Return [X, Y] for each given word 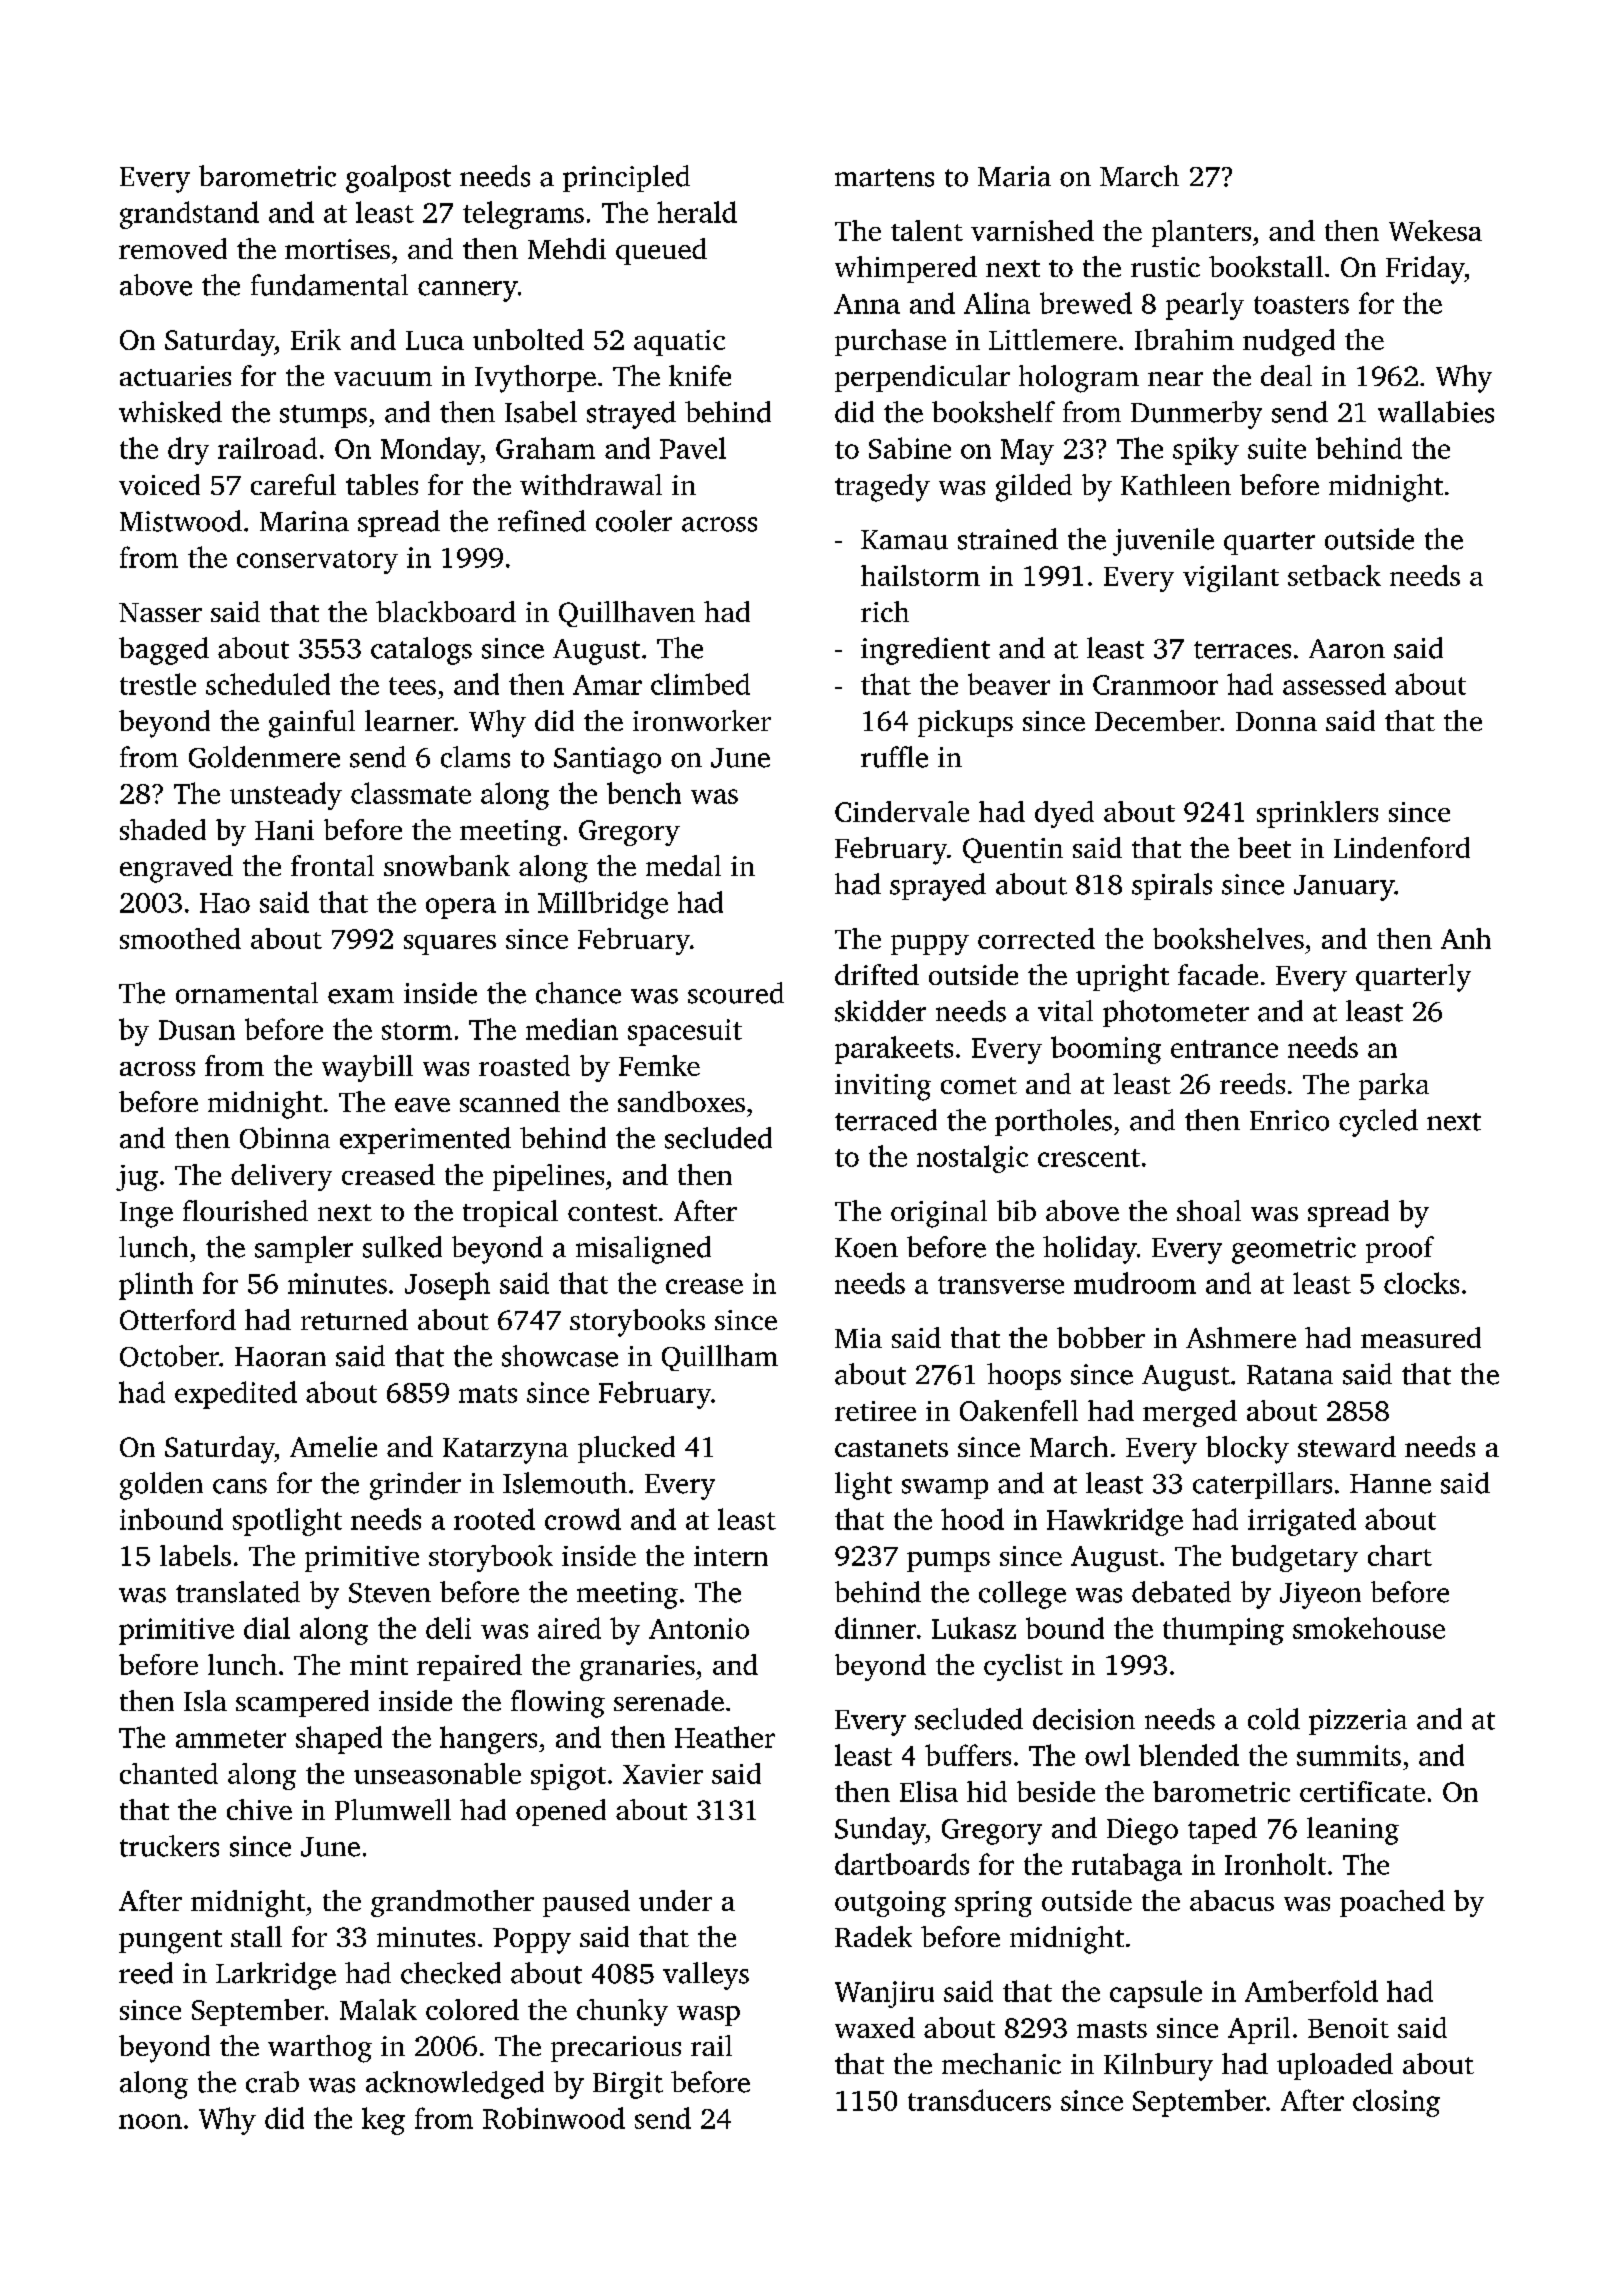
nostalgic [972, 1159]
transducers [979, 2100]
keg [383, 2121]
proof [1400, 1249]
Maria [1014, 176]
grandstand [189, 215]
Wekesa [1435, 230]
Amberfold [1311, 1991]
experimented [425, 1140]
